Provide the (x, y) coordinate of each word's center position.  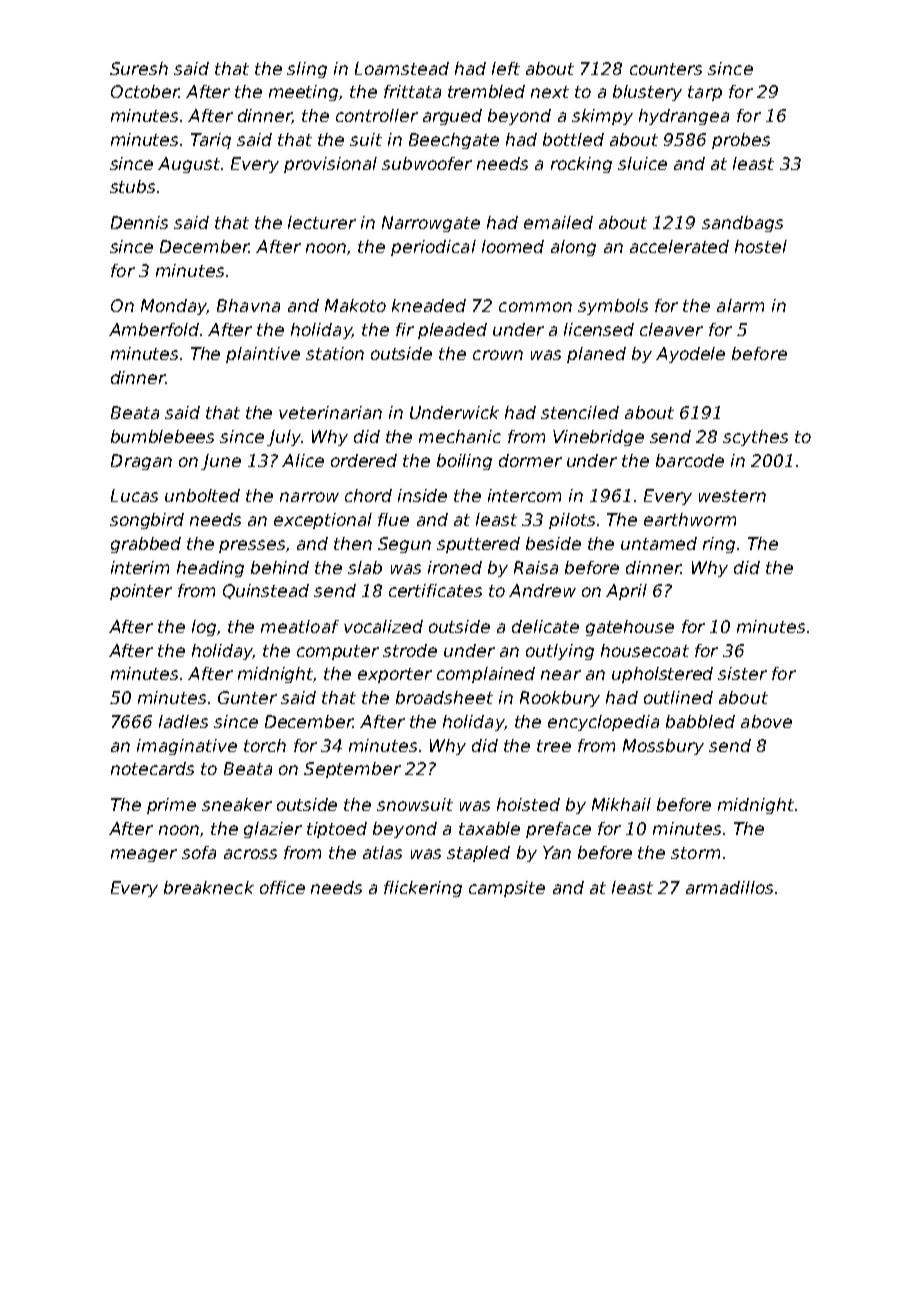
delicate (545, 626)
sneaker (237, 804)
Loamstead (402, 68)
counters (666, 69)
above (766, 721)
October (145, 91)
